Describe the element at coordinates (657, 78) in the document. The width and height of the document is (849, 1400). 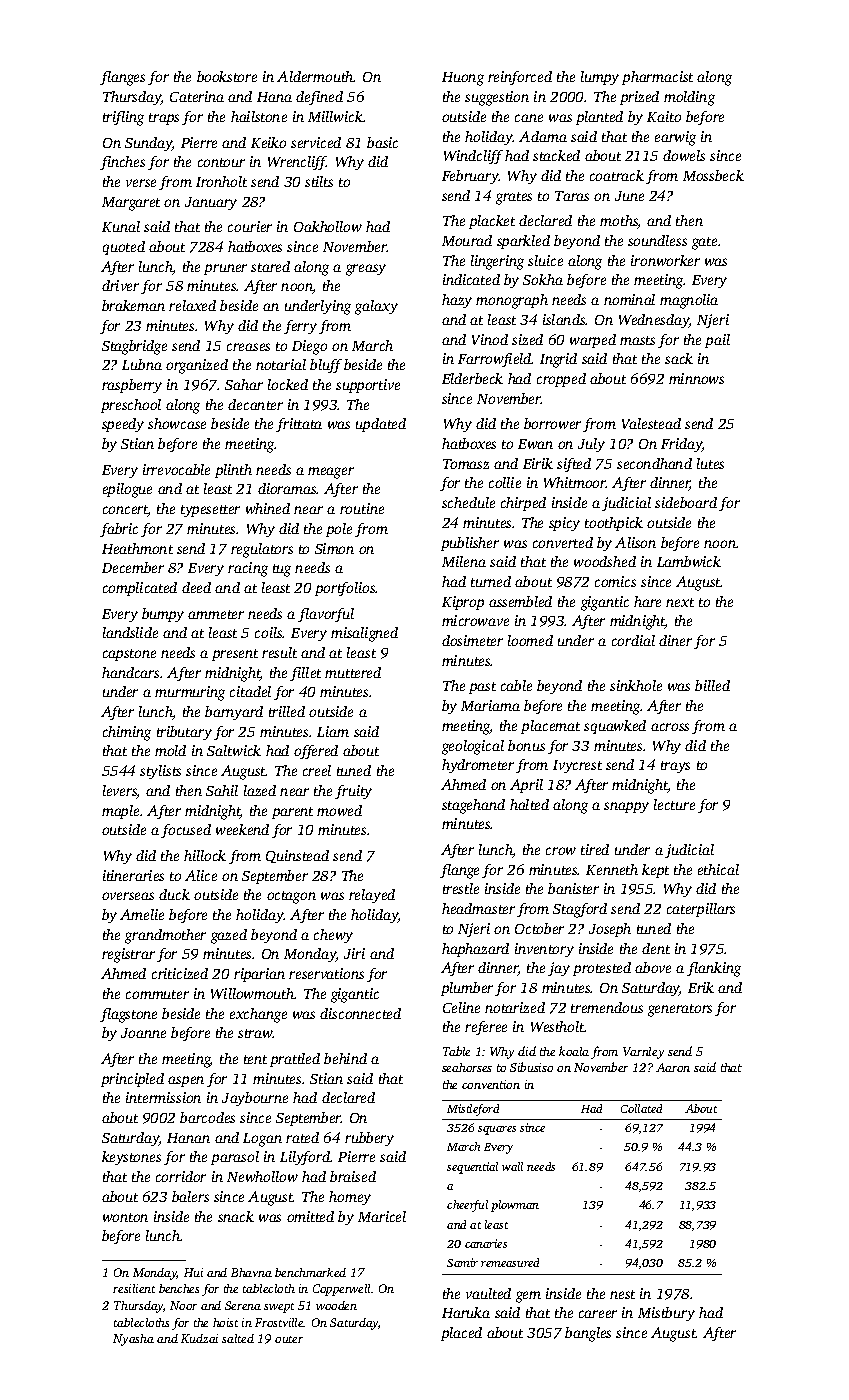
I see `pharmacist` at that location.
